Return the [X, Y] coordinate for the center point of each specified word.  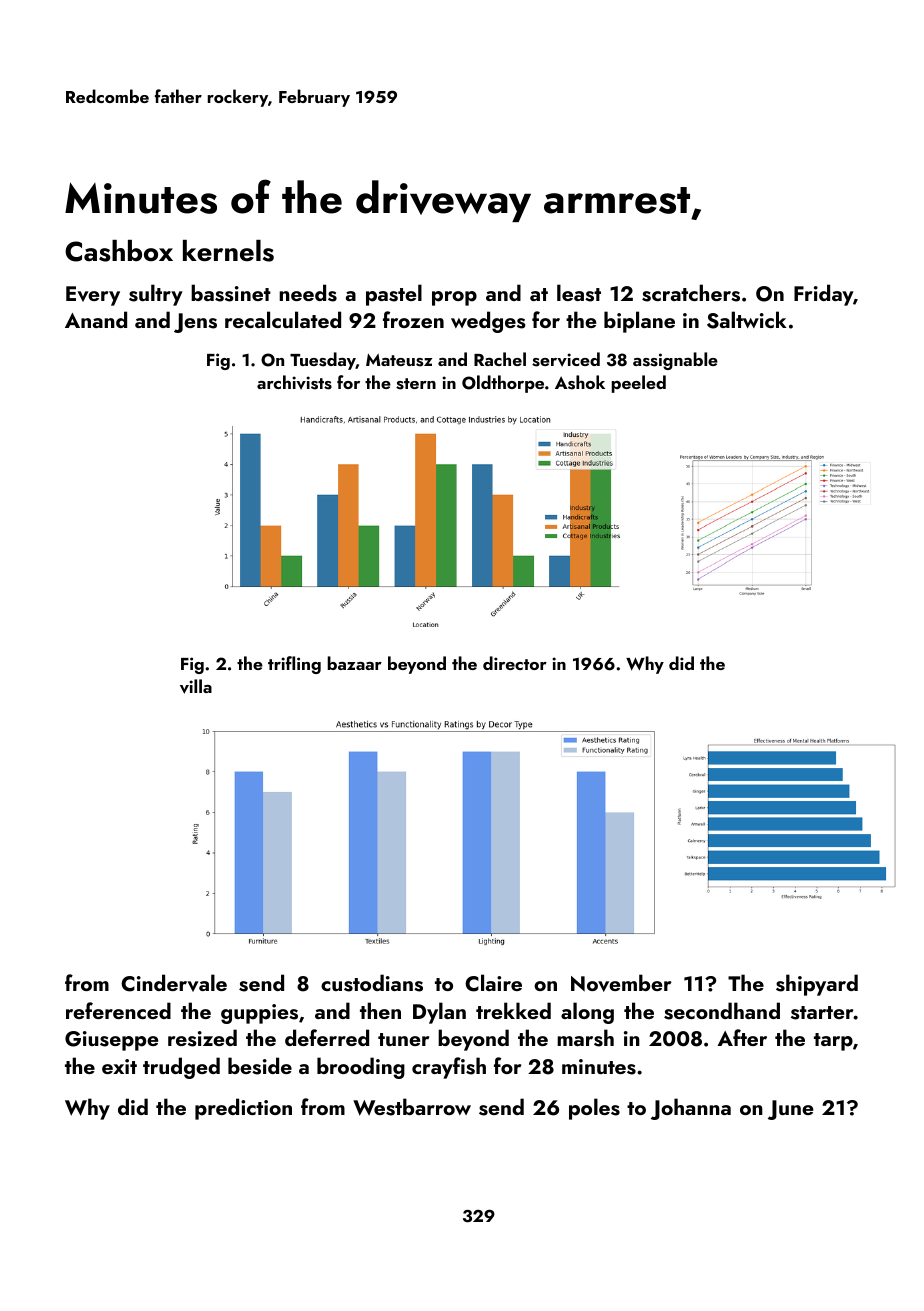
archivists [294, 382]
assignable [675, 361]
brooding [361, 1068]
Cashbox [119, 251]
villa [196, 686]
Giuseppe [111, 1041]
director [515, 663]
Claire [493, 983]
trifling [294, 665]
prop [454, 298]
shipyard [817, 985]
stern [416, 384]
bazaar [354, 663]
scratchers [691, 293]
